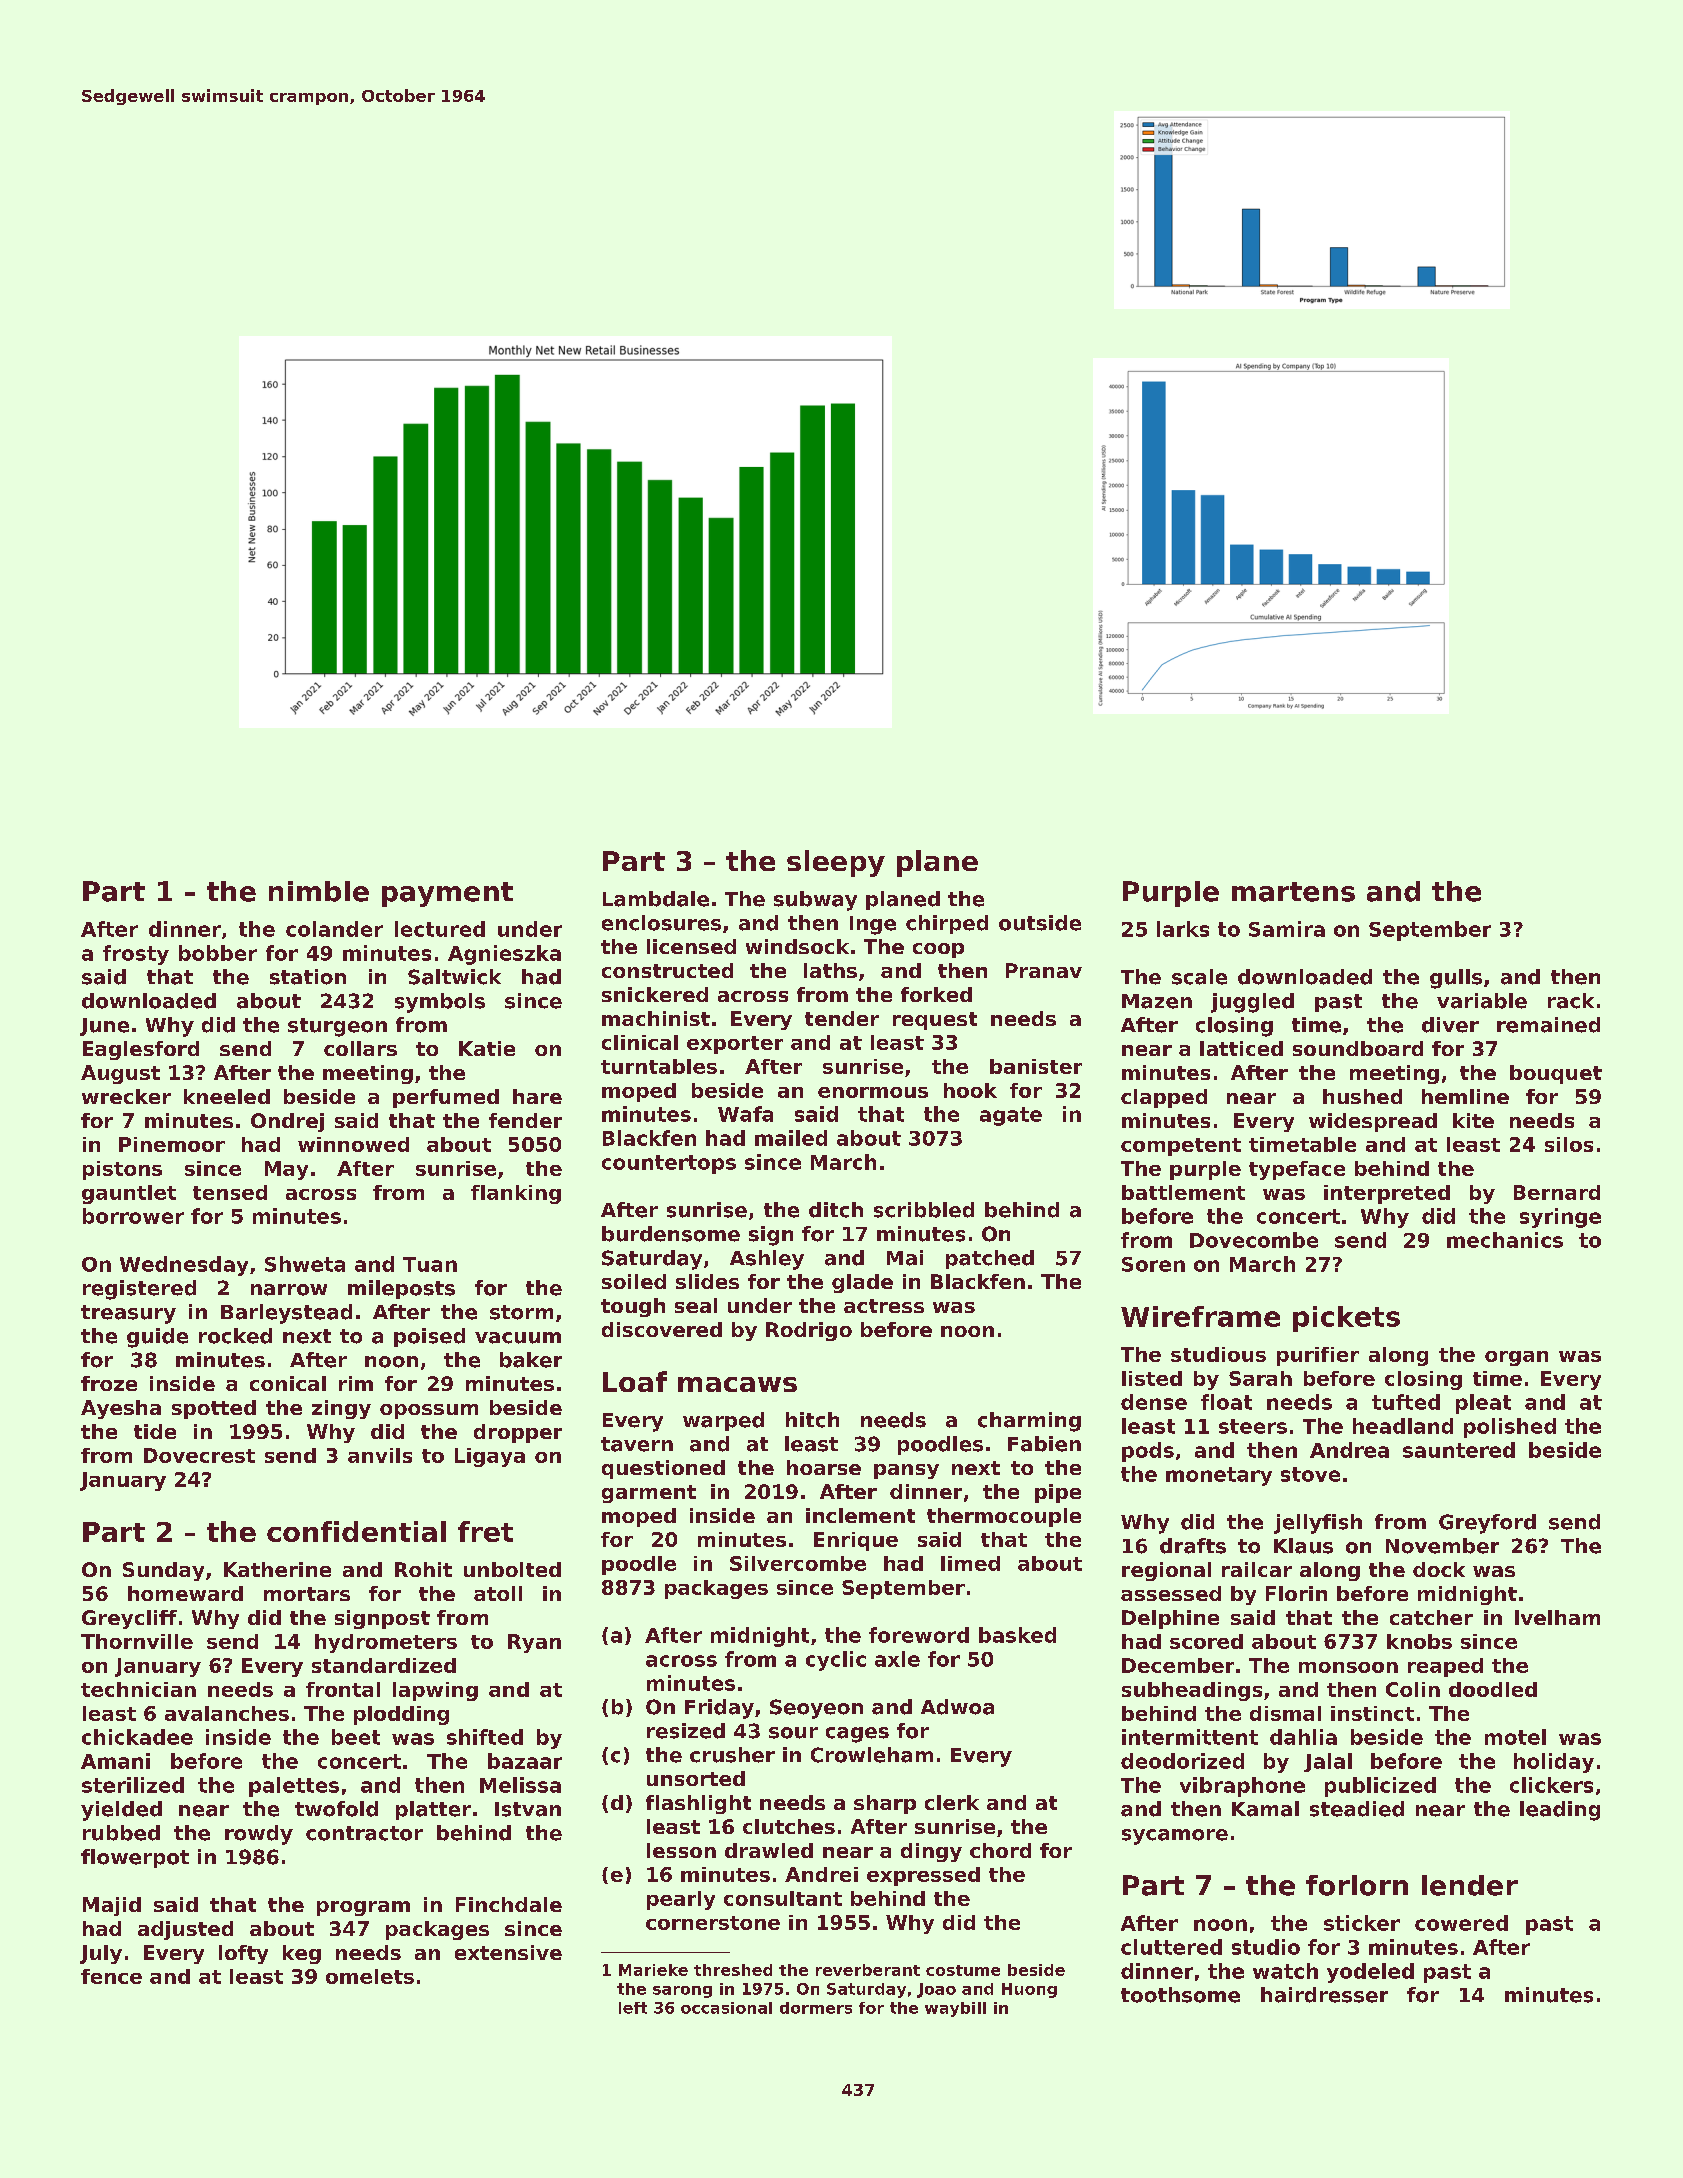 The height and width of the image is (2178, 1683). Describe the element at coordinates (1029, 1422) in the image. I see `charming` at that location.
